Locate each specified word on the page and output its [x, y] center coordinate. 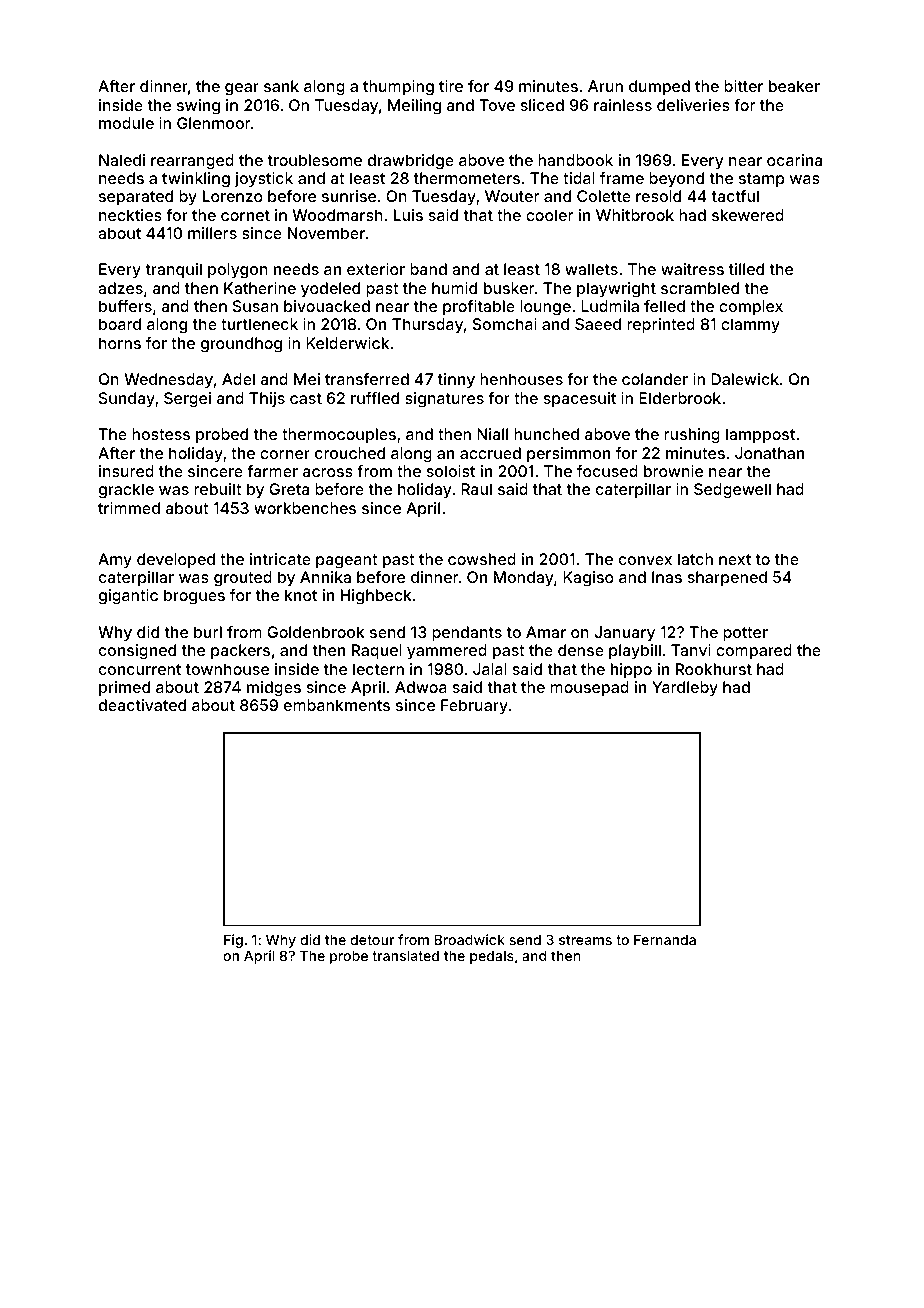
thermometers [467, 178]
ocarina [794, 160]
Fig [233, 941]
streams [585, 940]
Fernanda [665, 939]
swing [198, 107]
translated [405, 955]
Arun [605, 86]
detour [372, 939]
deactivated [142, 705]
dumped [659, 88]
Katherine [260, 288]
